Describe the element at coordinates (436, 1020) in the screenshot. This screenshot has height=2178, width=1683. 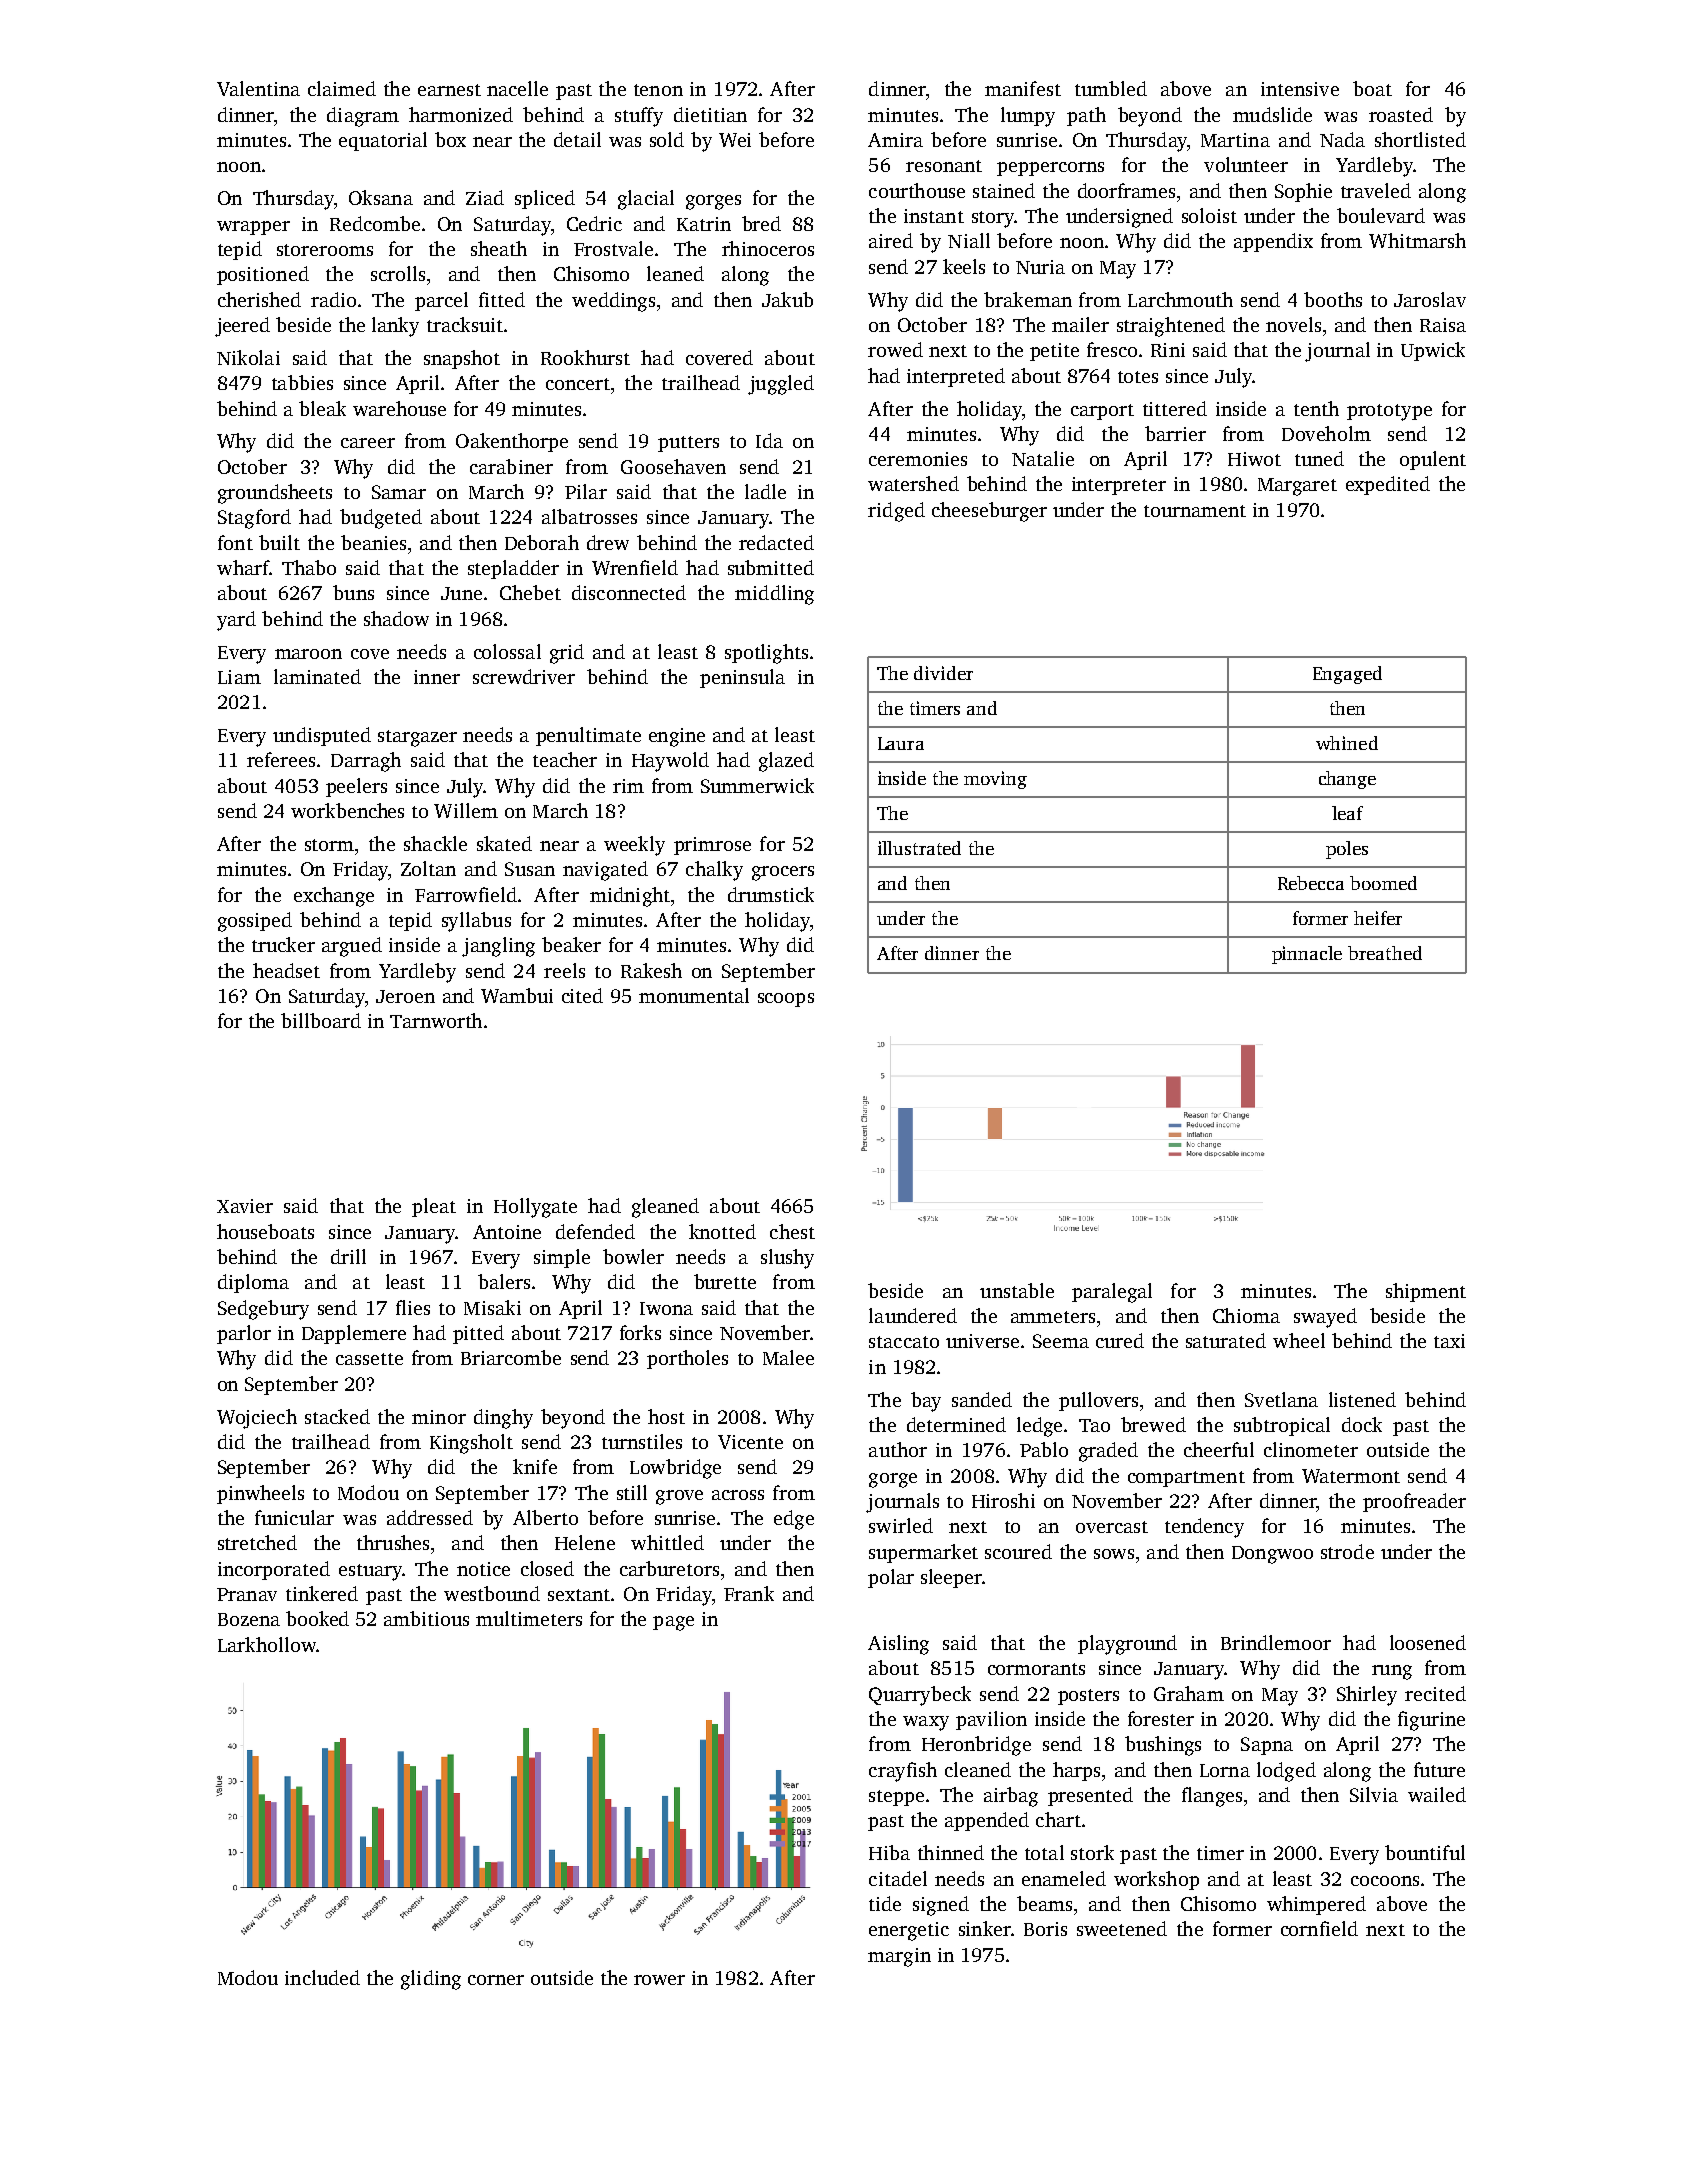
I see `Tarnworth` at that location.
